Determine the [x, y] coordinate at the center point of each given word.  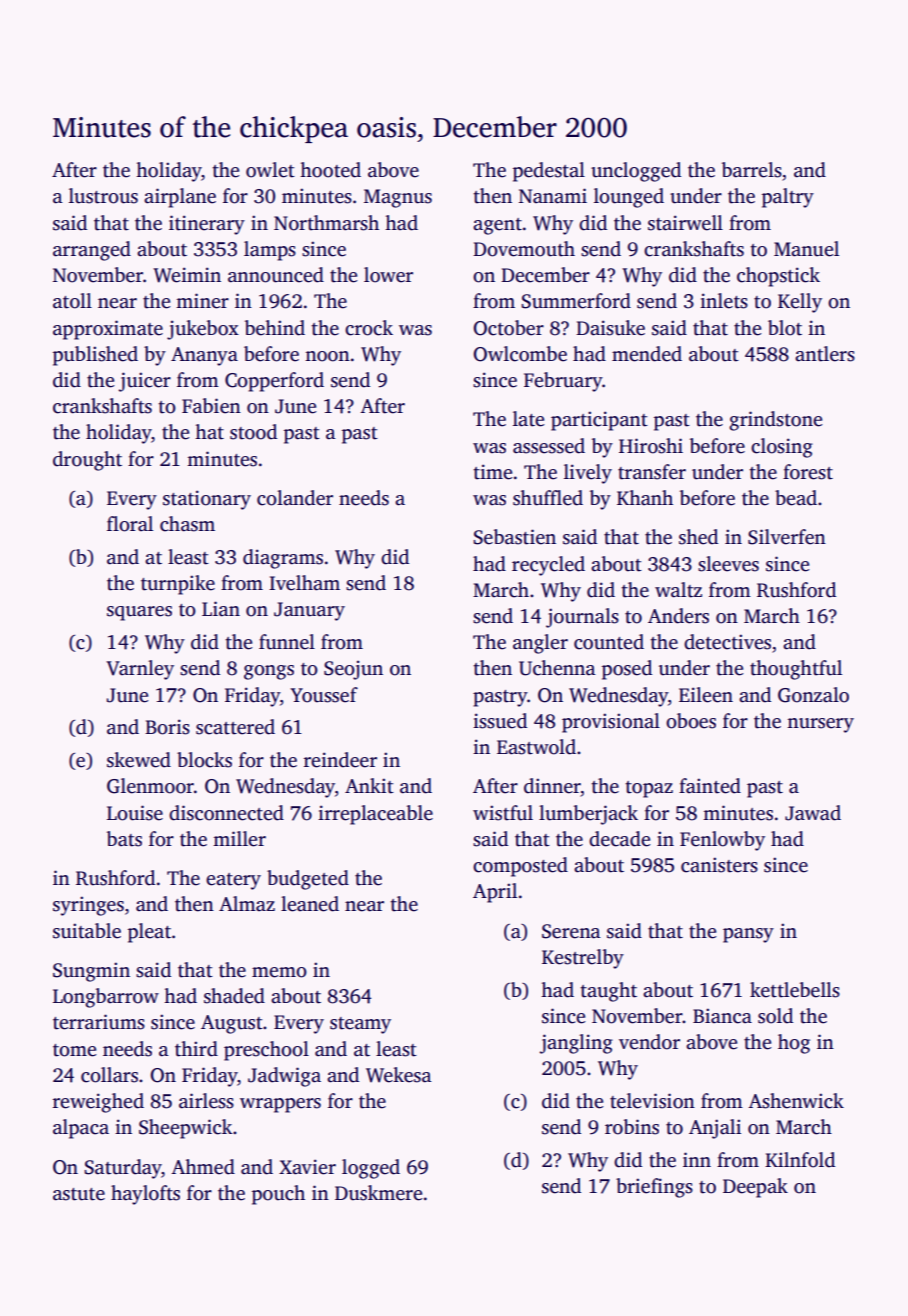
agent [497, 226]
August [232, 1024]
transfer [652, 472]
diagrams [283, 559]
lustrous [103, 196]
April [495, 893]
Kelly [800, 303]
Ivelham [304, 583]
